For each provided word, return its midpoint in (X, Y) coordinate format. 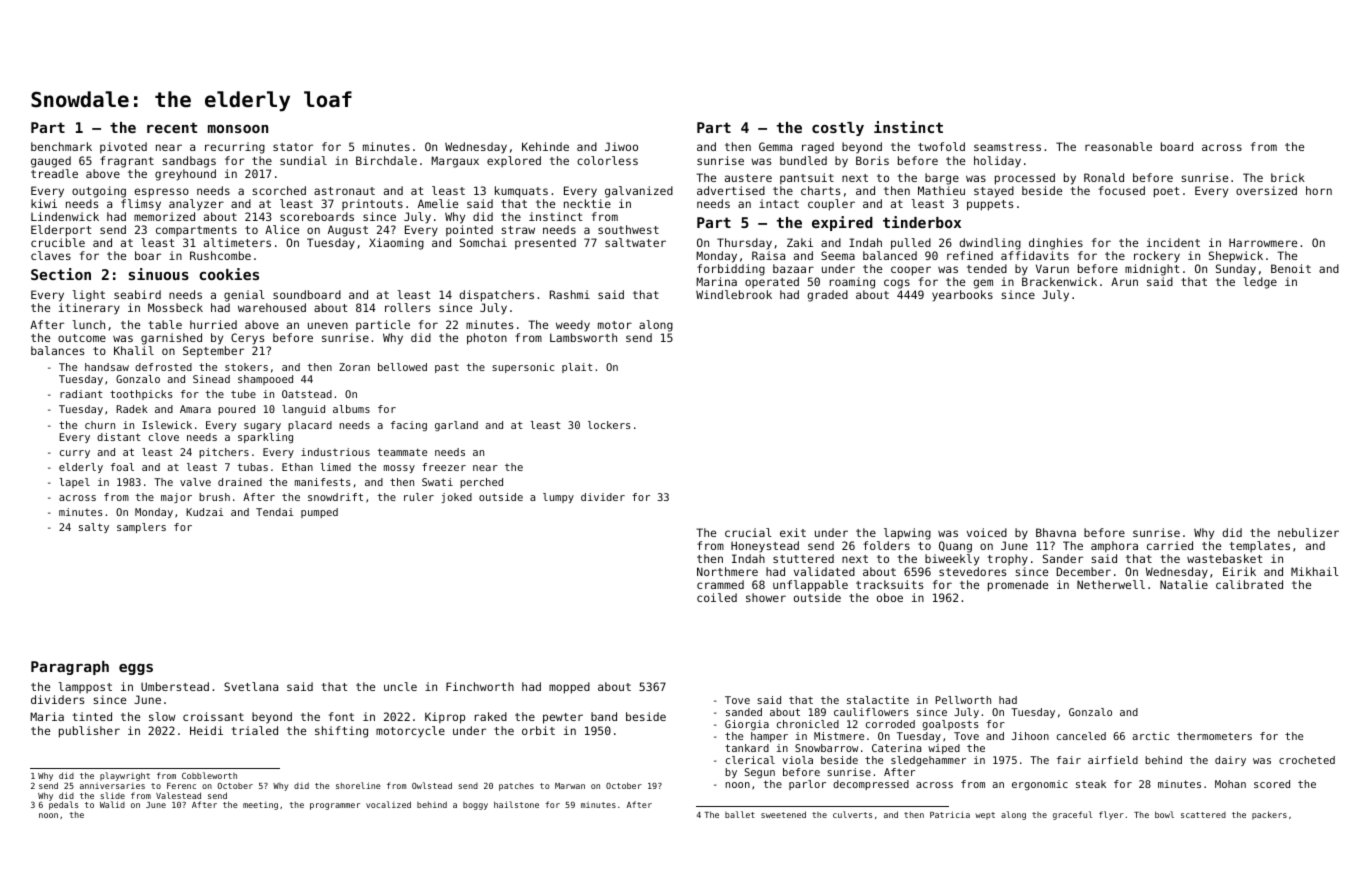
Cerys (247, 339)
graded (827, 296)
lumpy (558, 498)
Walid (112, 804)
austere (748, 178)
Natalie (1184, 584)
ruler (419, 497)
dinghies (1056, 244)
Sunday (1236, 270)
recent (172, 127)
